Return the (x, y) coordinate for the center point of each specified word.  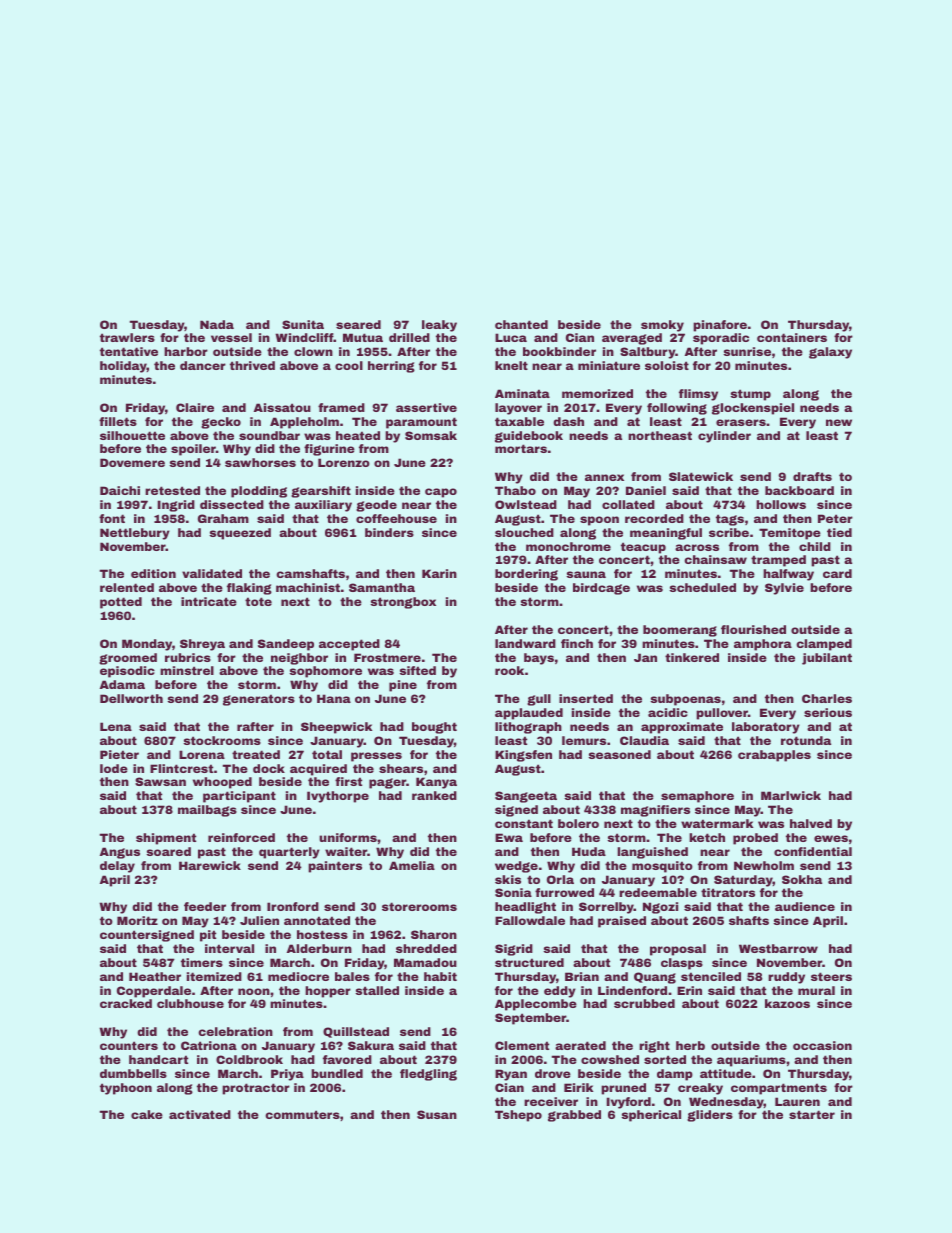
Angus (120, 853)
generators (259, 700)
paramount (421, 423)
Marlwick (791, 795)
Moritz (137, 920)
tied (839, 532)
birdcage (601, 589)
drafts (812, 476)
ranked (434, 795)
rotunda (806, 740)
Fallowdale (530, 920)
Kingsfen (523, 756)
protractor (256, 1089)
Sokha (802, 879)
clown (313, 351)
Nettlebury (135, 534)
